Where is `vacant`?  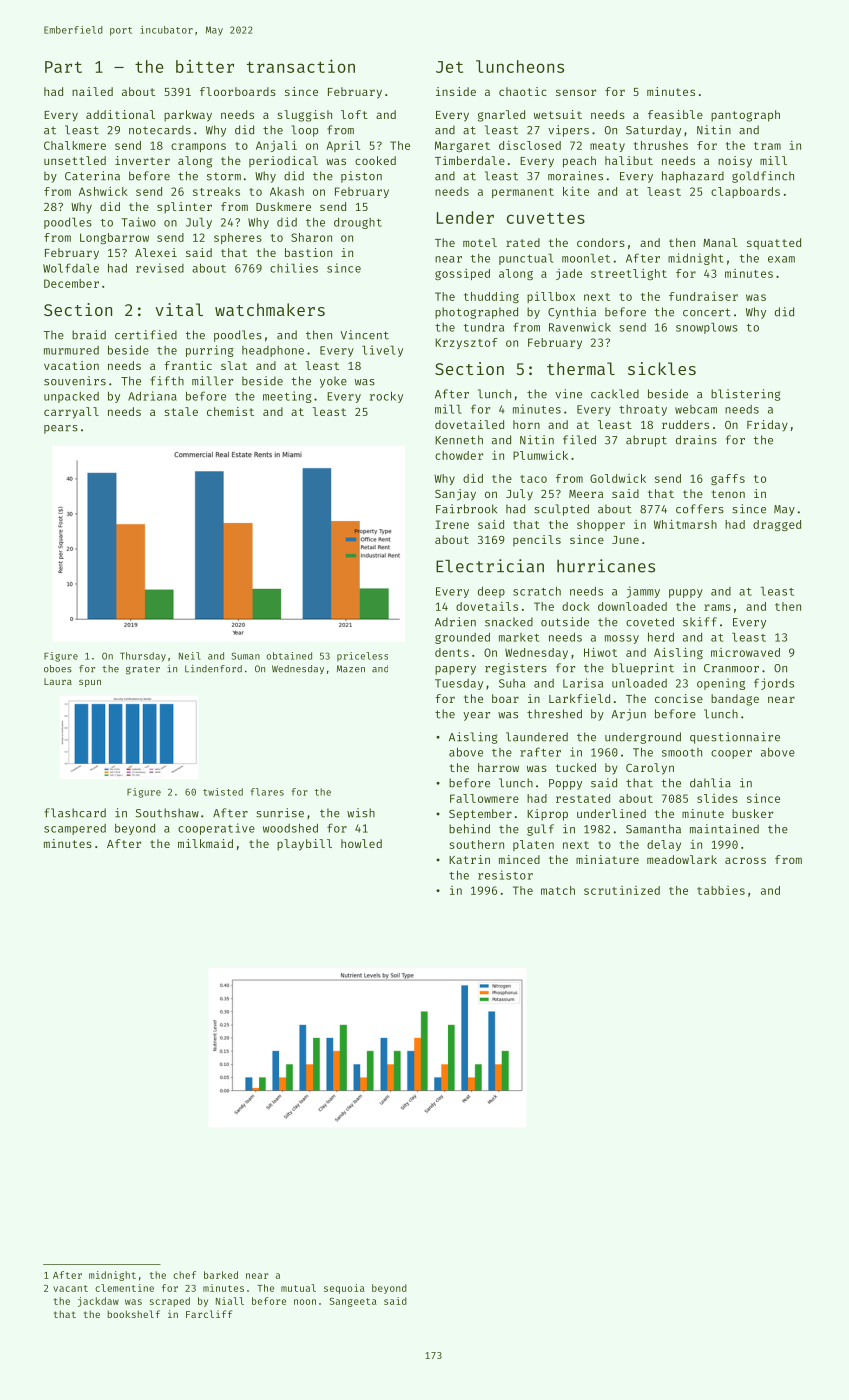 vacant is located at coordinates (70, 1288).
